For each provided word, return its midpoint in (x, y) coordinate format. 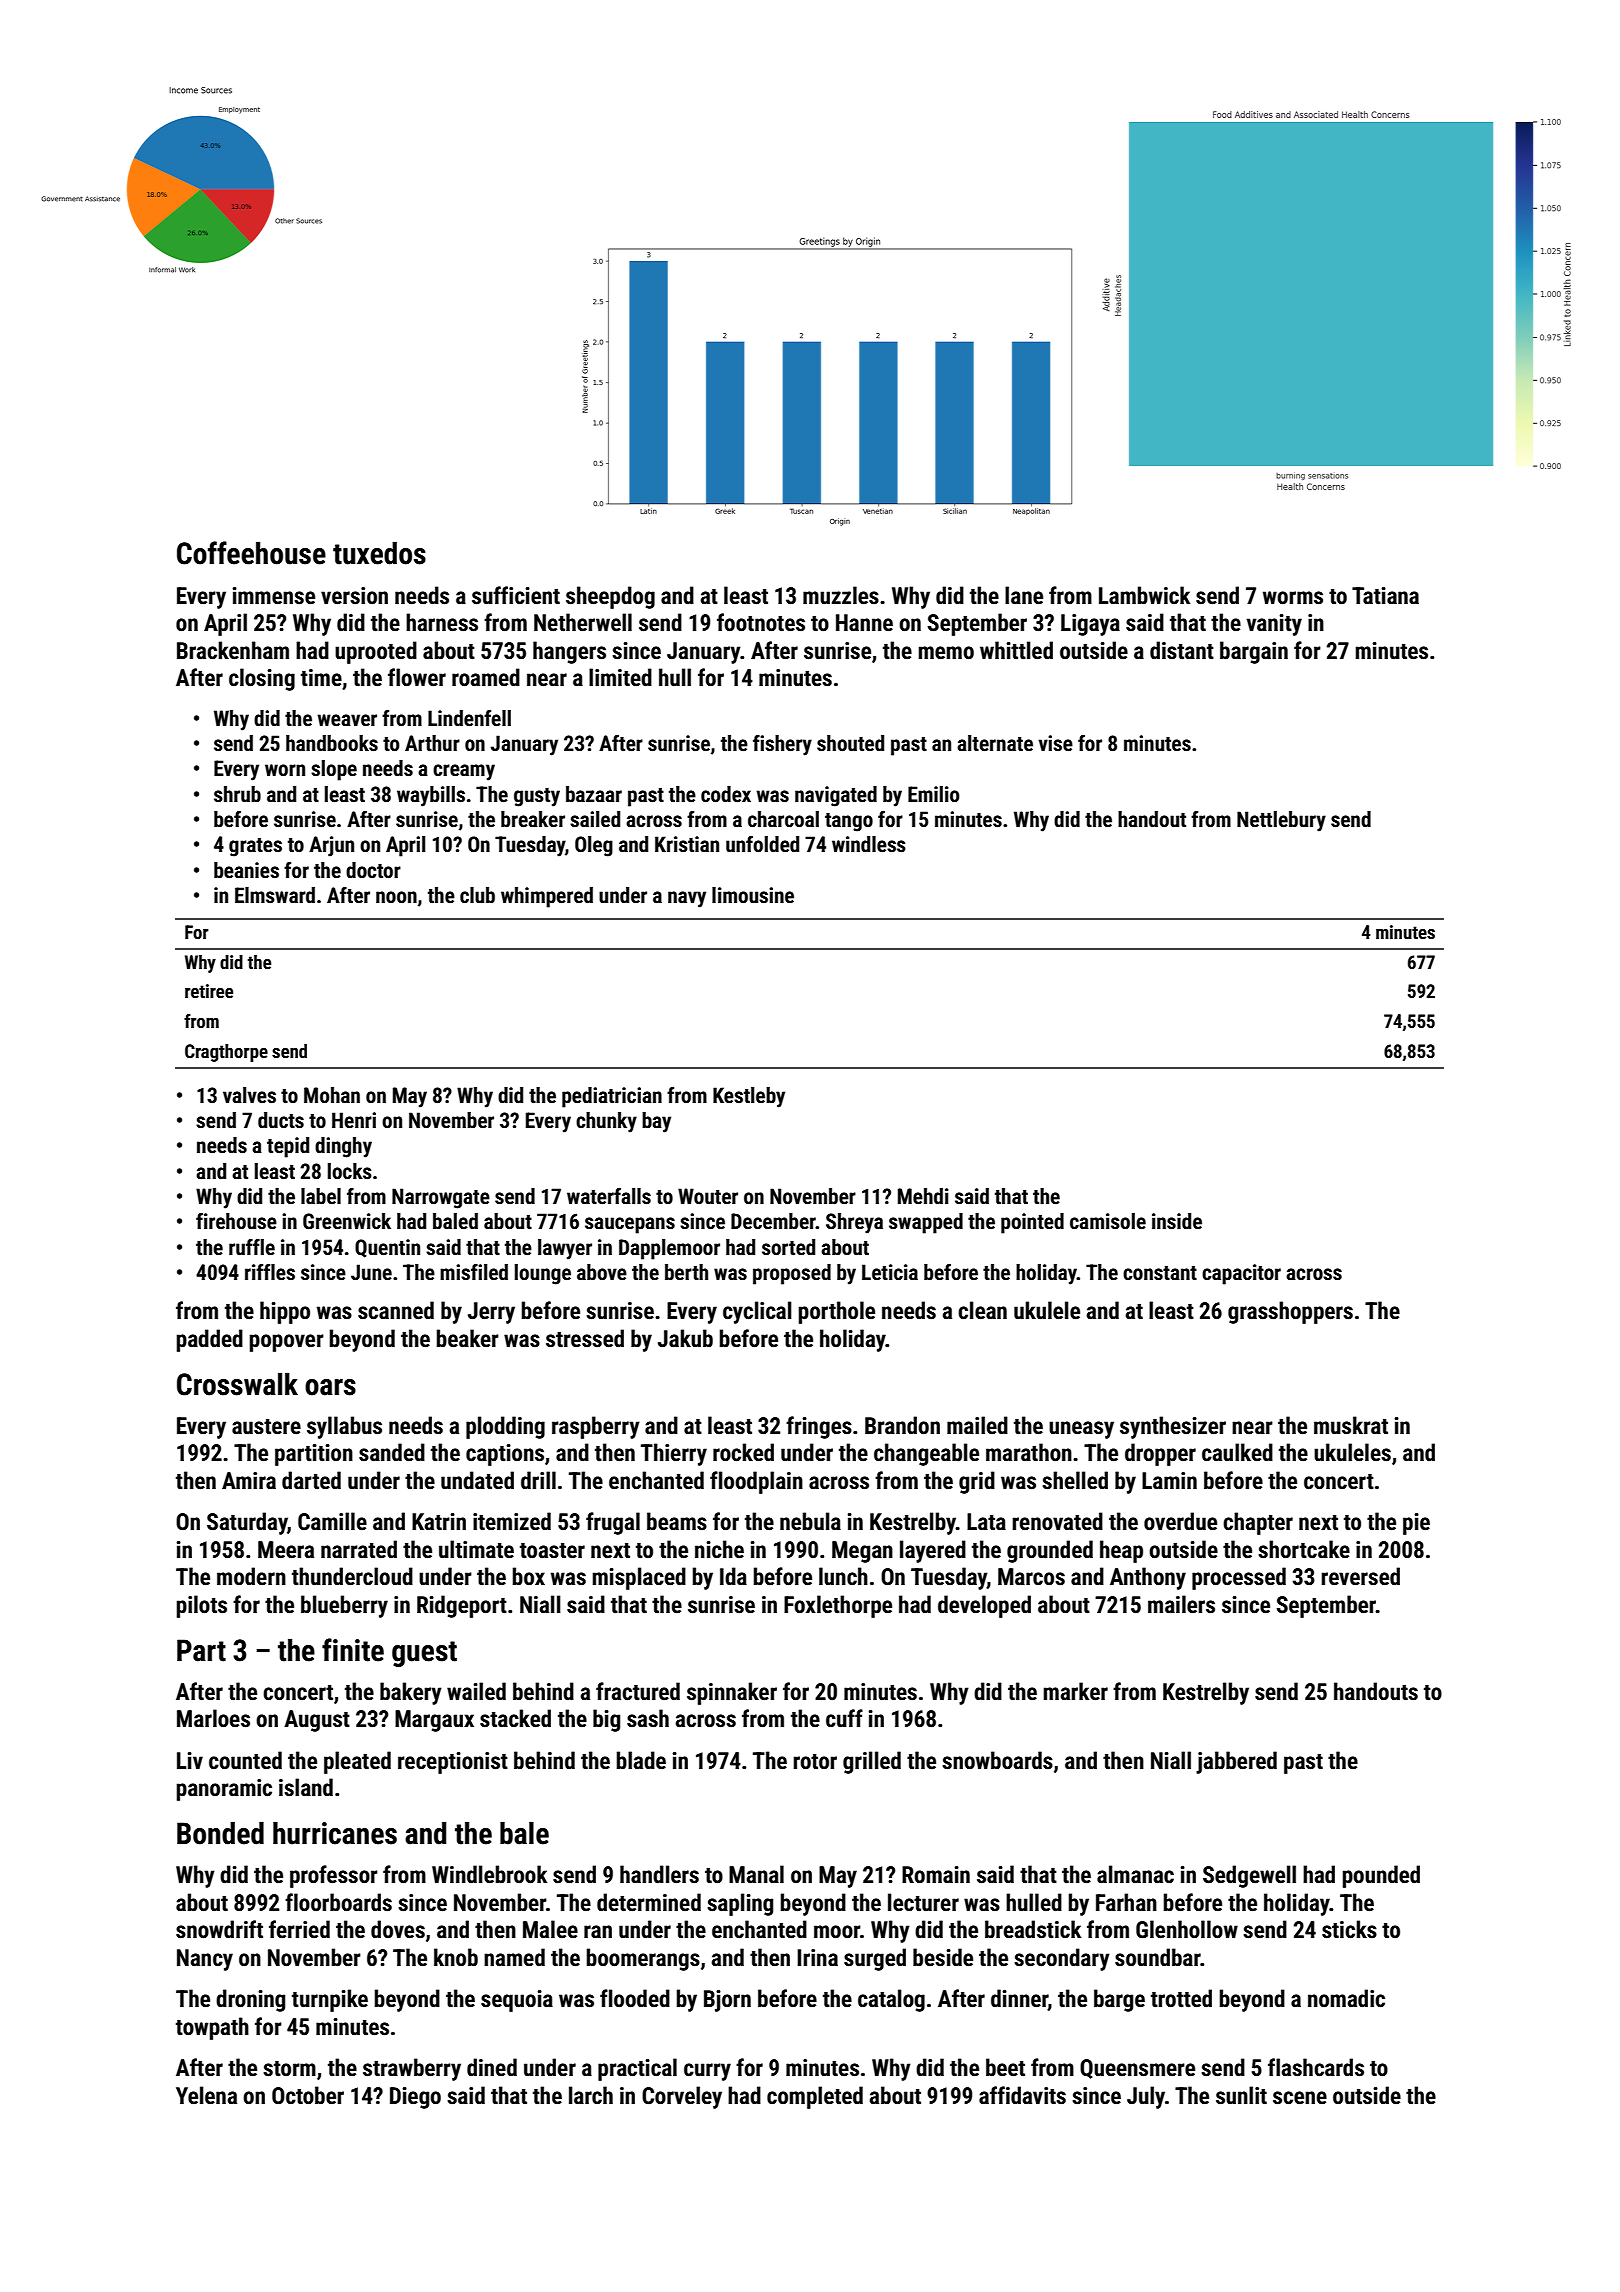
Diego (415, 2098)
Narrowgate (441, 1198)
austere (266, 1427)
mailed (977, 1425)
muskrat (1351, 1425)
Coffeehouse (251, 553)
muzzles (841, 595)
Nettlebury (1281, 821)
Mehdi (923, 1196)
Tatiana (1385, 596)
